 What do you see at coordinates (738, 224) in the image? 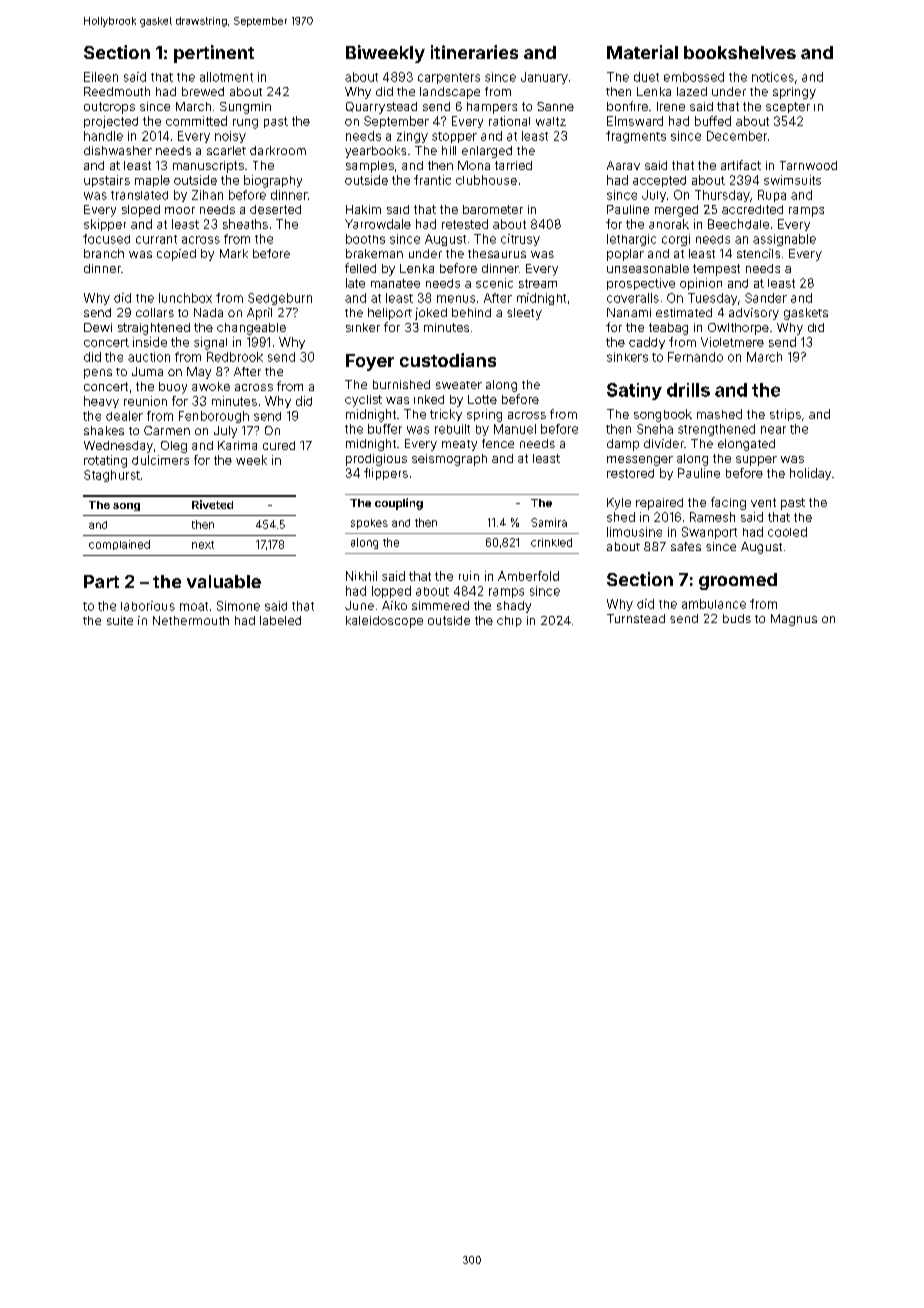
I see `Beechdale` at bounding box center [738, 224].
